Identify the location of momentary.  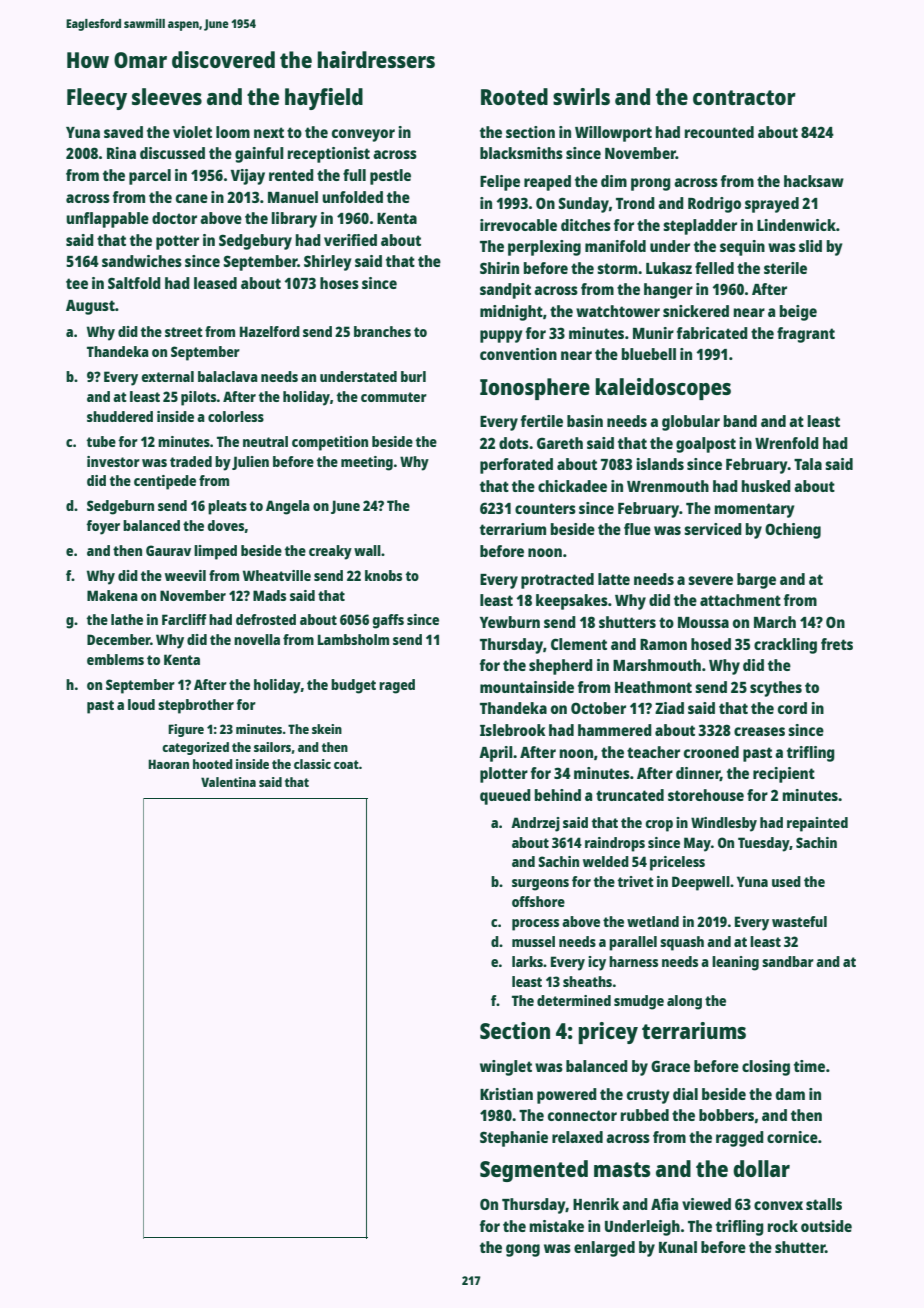
(755, 510).
